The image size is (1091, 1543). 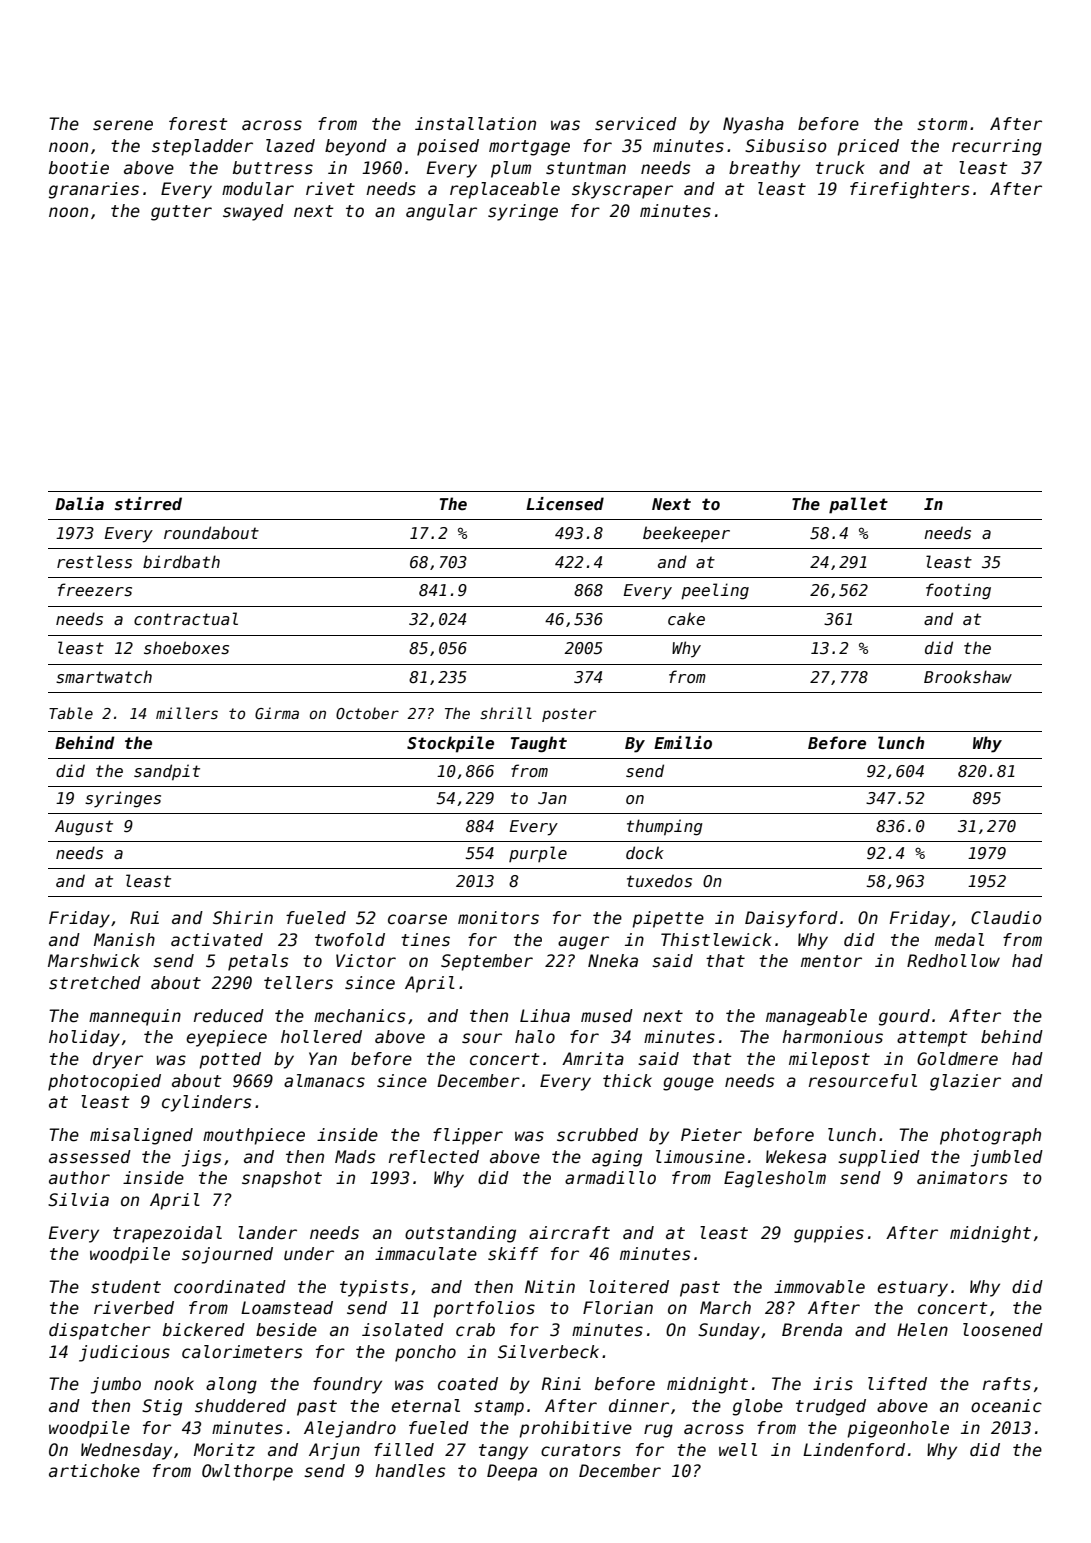 I want to click on Claudio, so click(x=1006, y=918).
